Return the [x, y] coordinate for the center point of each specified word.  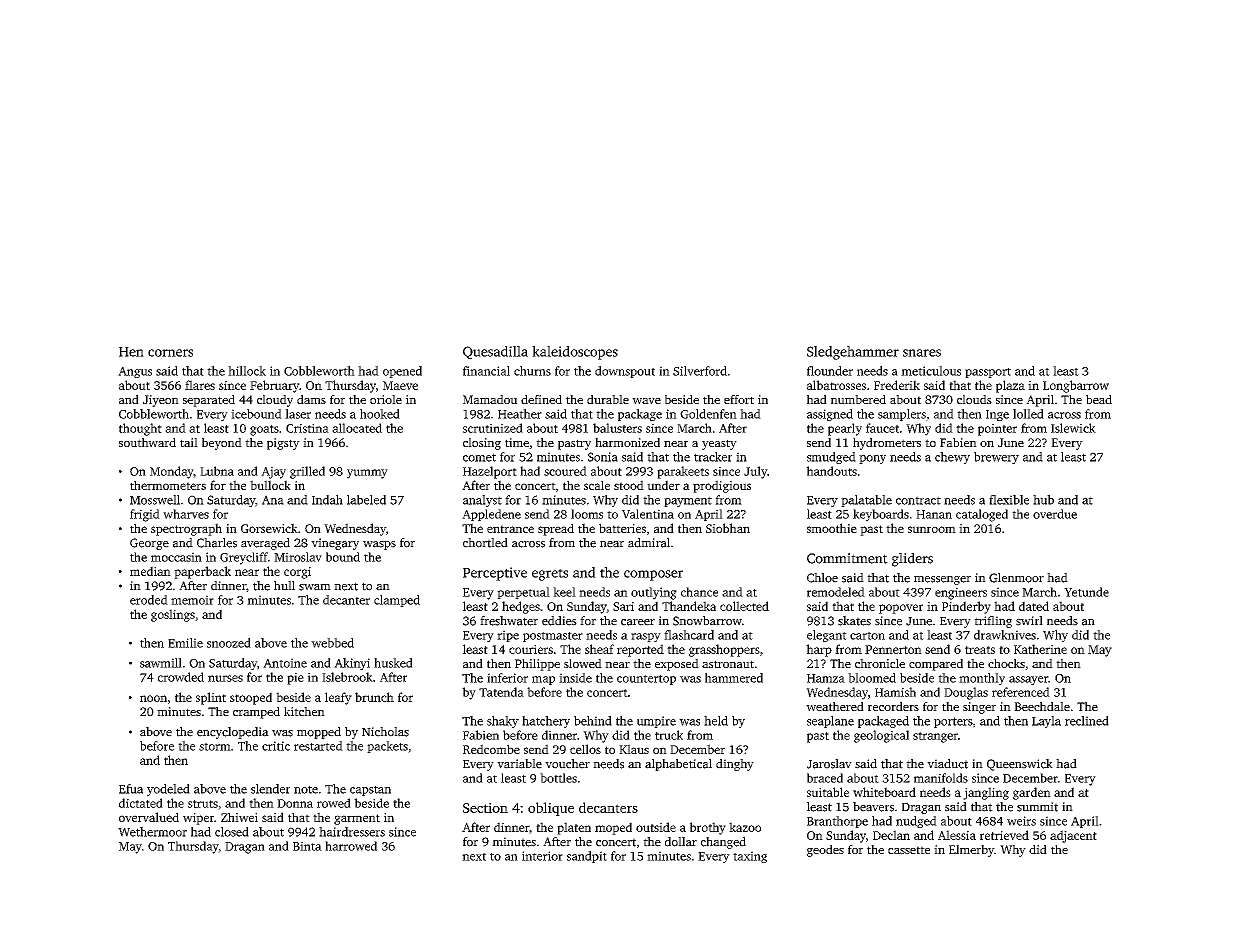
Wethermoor [152, 832]
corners [170, 353]
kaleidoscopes [575, 353]
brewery [996, 458]
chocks [1006, 663]
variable [519, 764]
